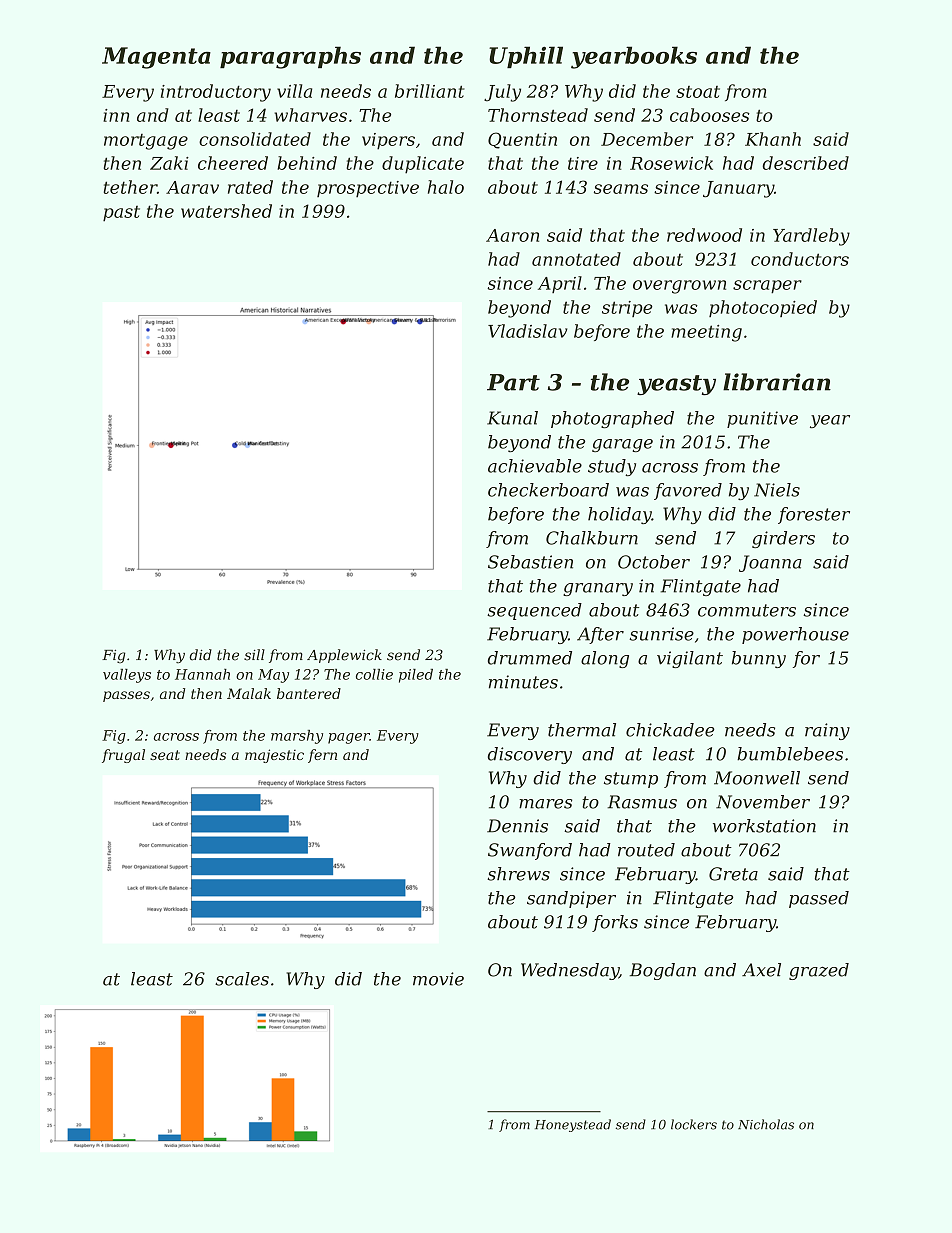  I want to click on Honeystead, so click(573, 1125).
